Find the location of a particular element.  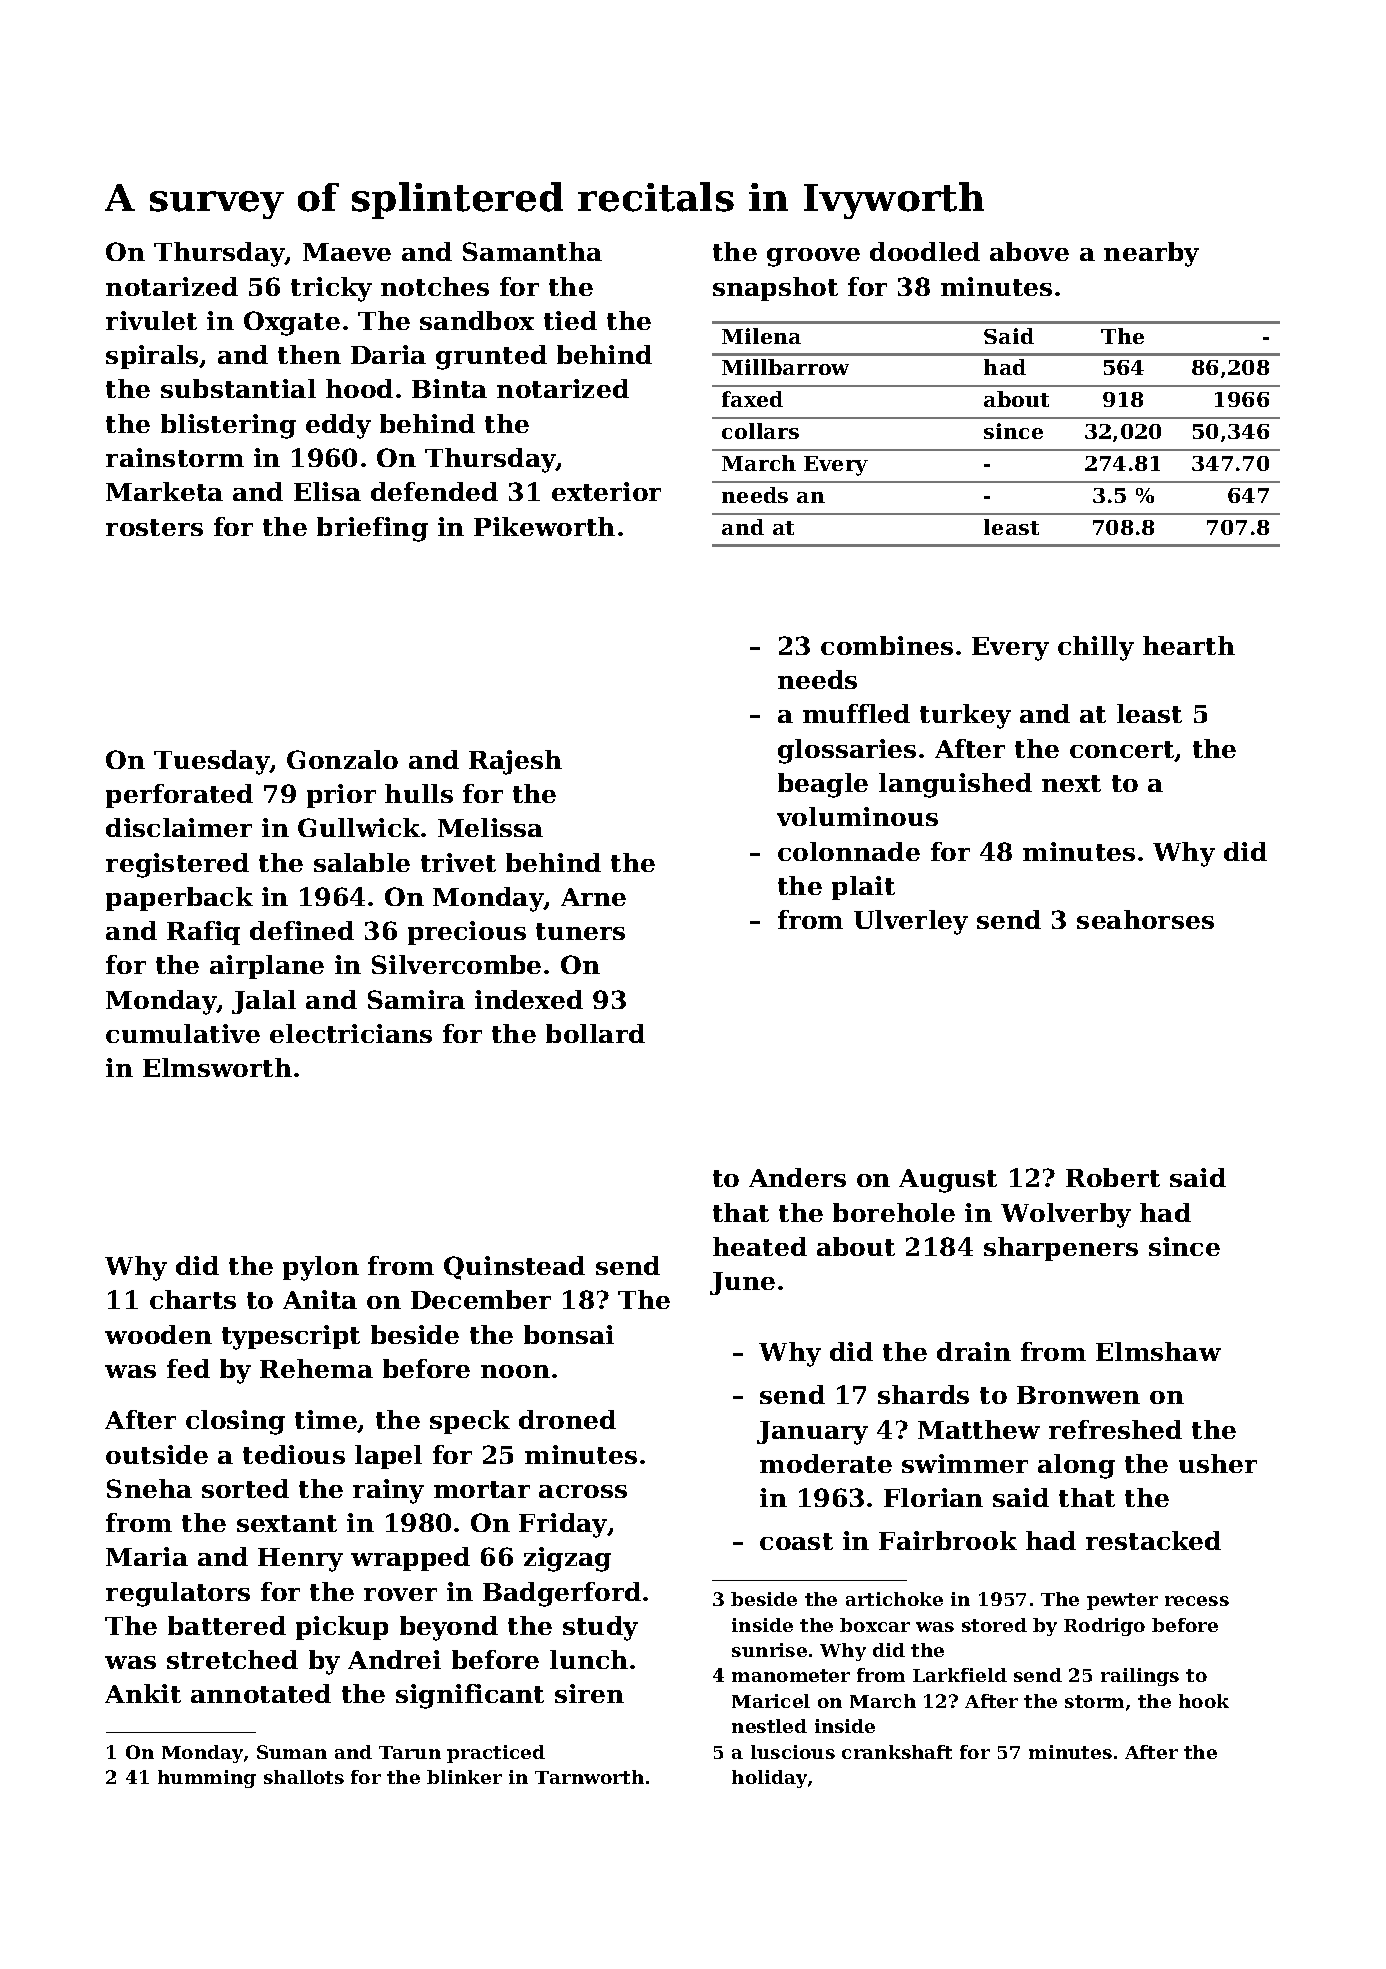

Rajesh is located at coordinates (515, 762).
